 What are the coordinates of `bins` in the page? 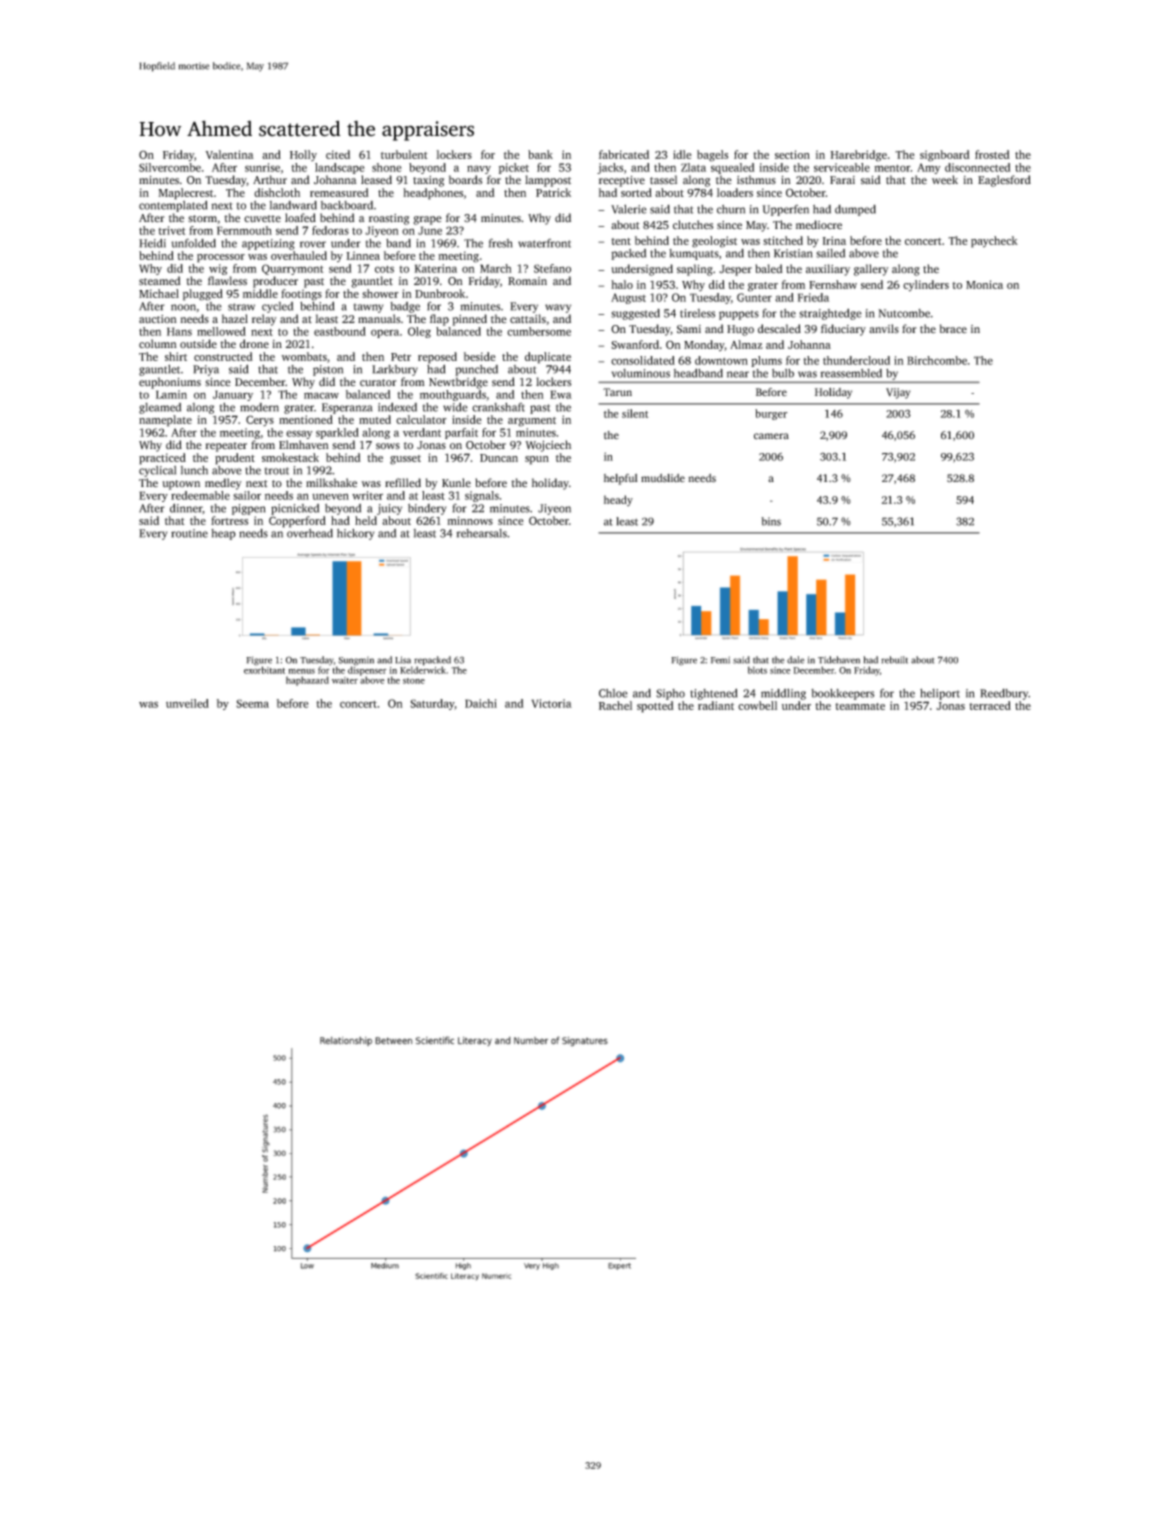 It's located at (771, 521).
